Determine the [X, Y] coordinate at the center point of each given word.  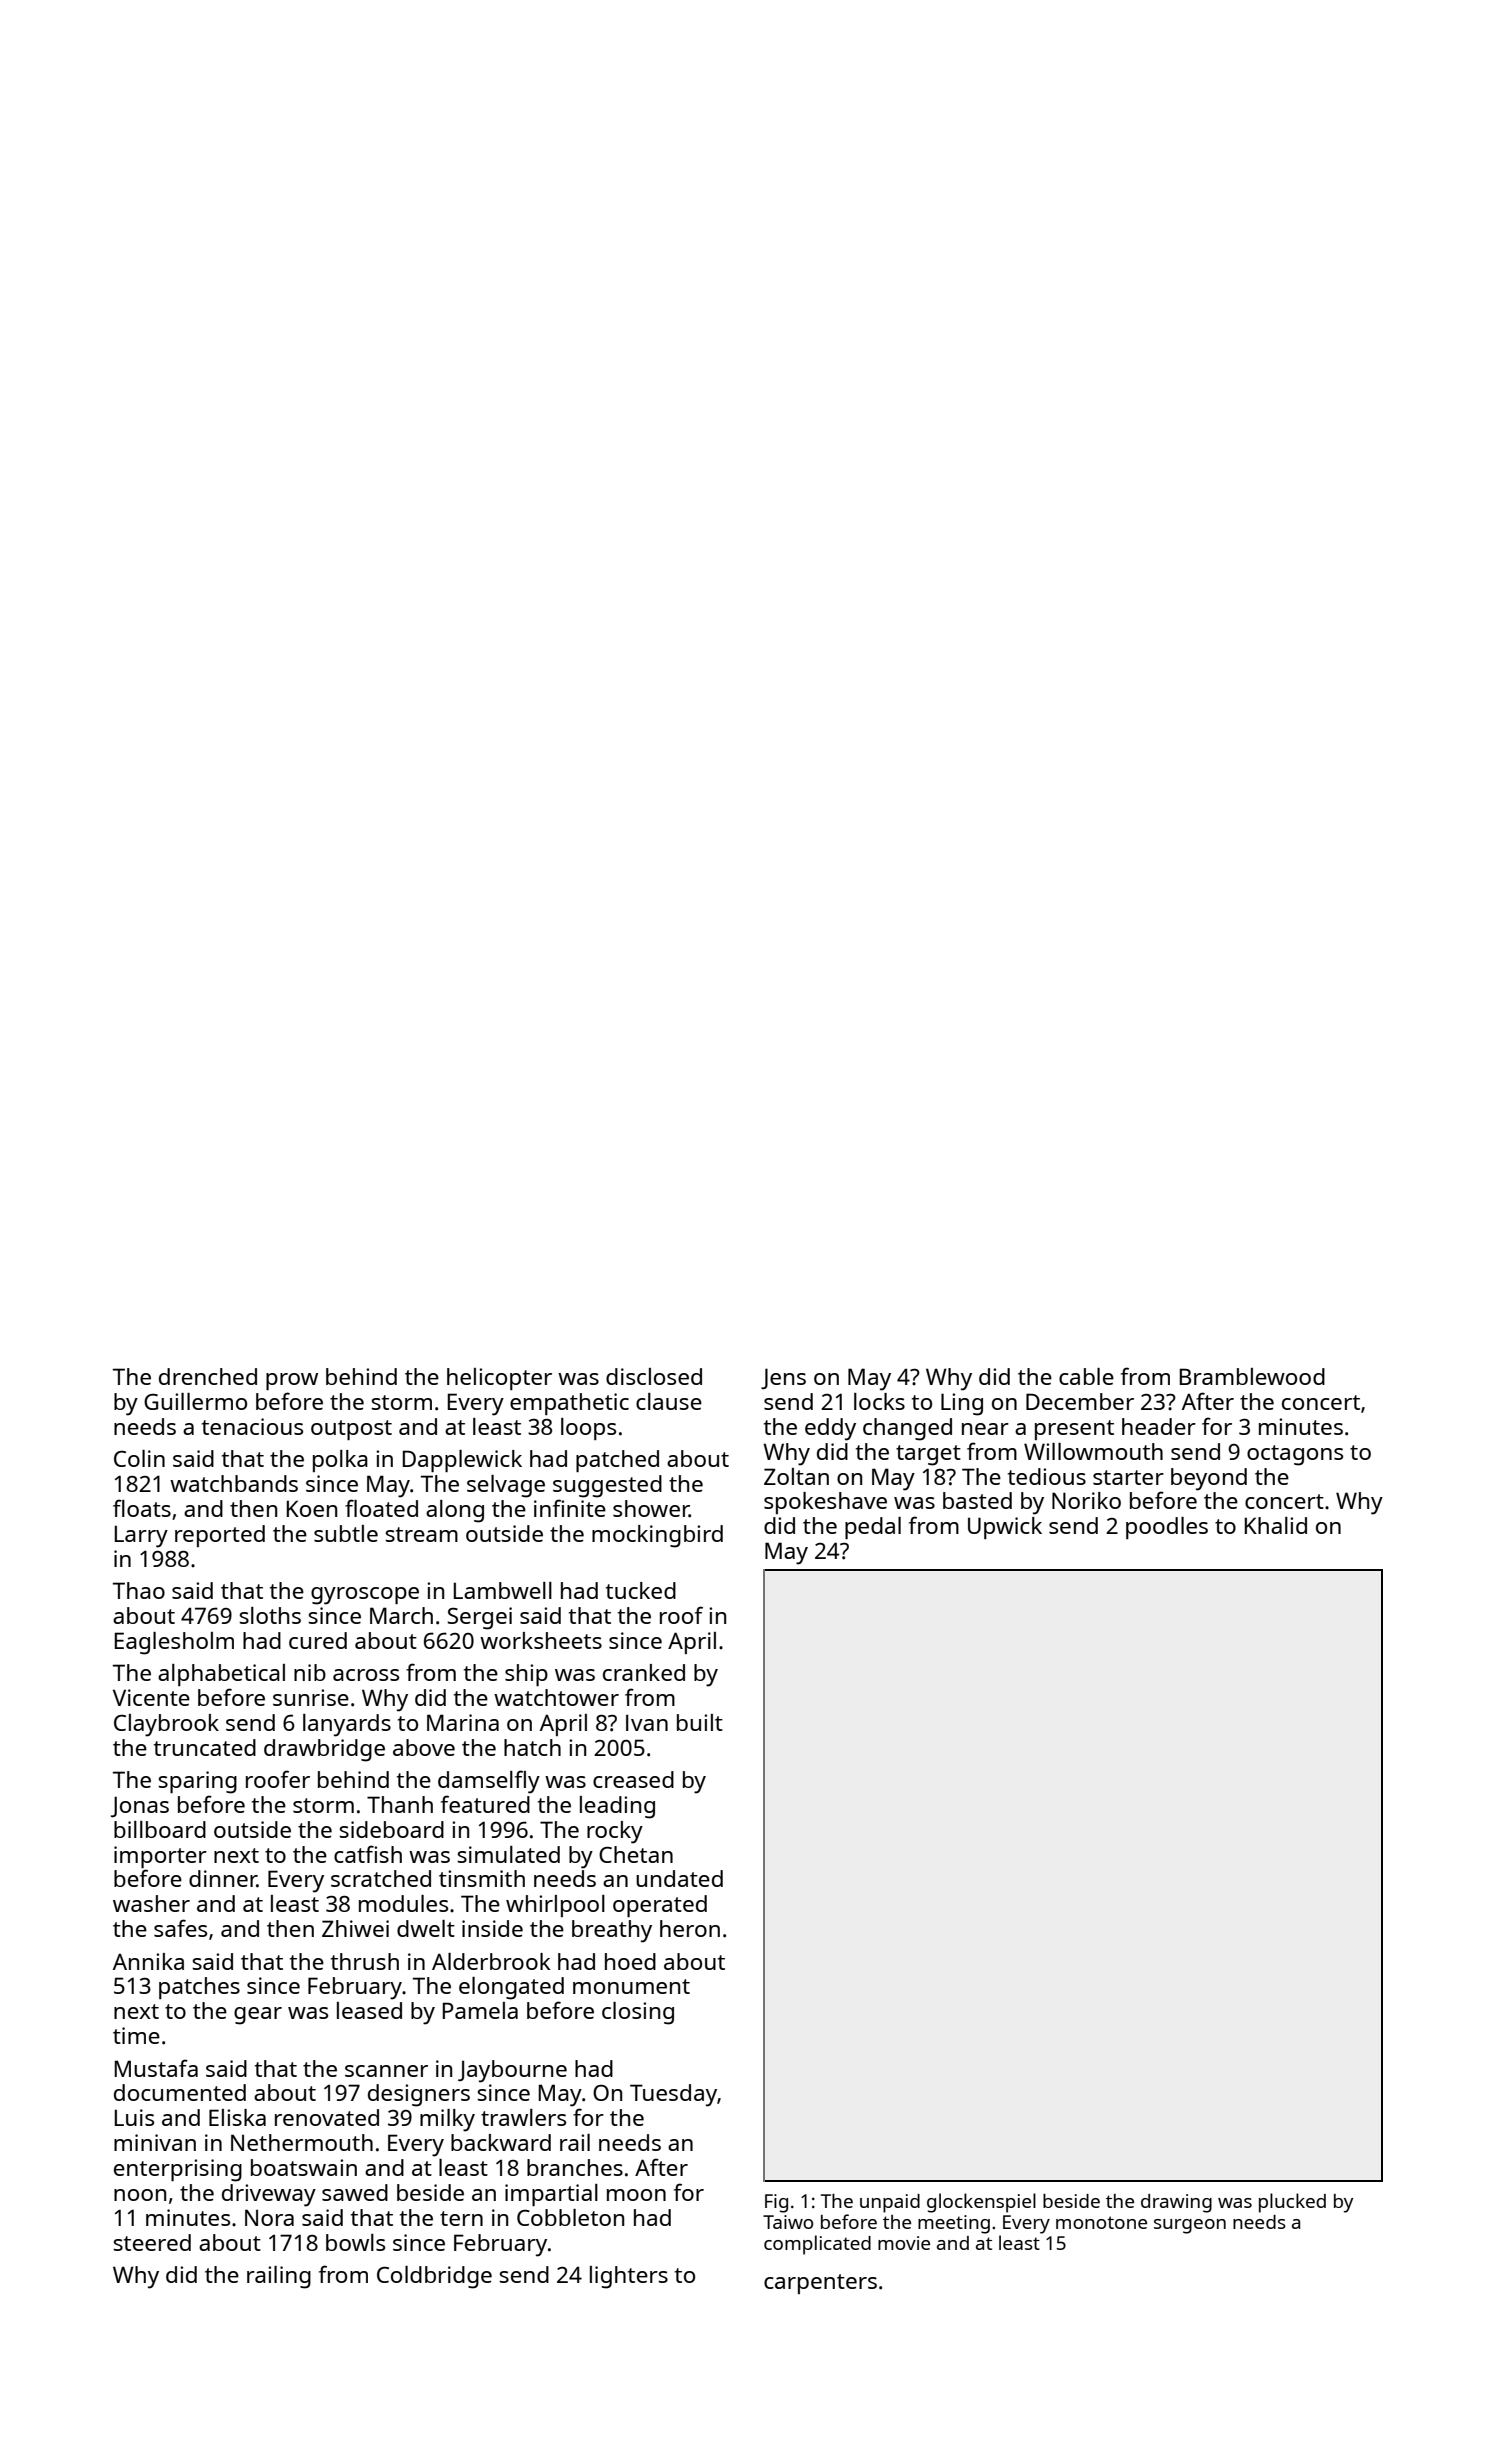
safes [180, 1928]
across [366, 1675]
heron [690, 1928]
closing [638, 2013]
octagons [1295, 1455]
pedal [873, 1528]
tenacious [252, 1426]
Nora [269, 2217]
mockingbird [657, 1536]
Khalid [1276, 1525]
